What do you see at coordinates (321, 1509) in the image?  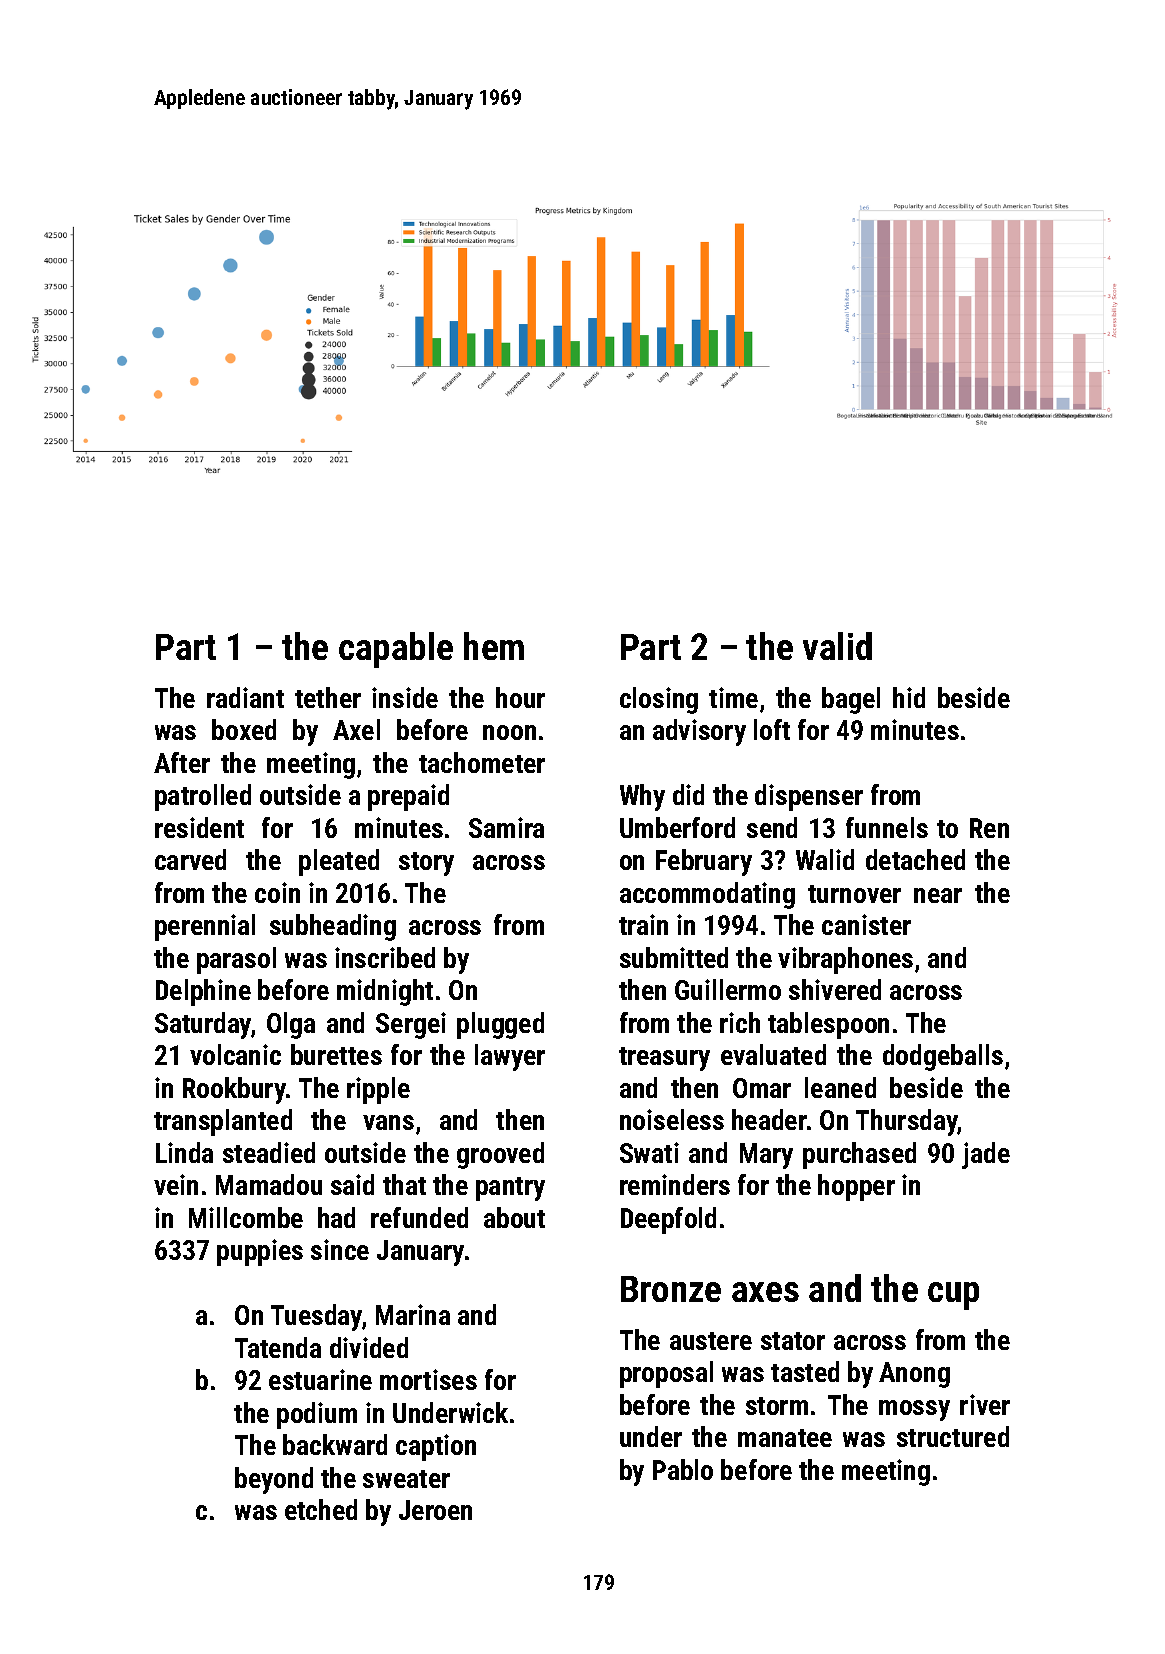 I see `etched` at bounding box center [321, 1509].
